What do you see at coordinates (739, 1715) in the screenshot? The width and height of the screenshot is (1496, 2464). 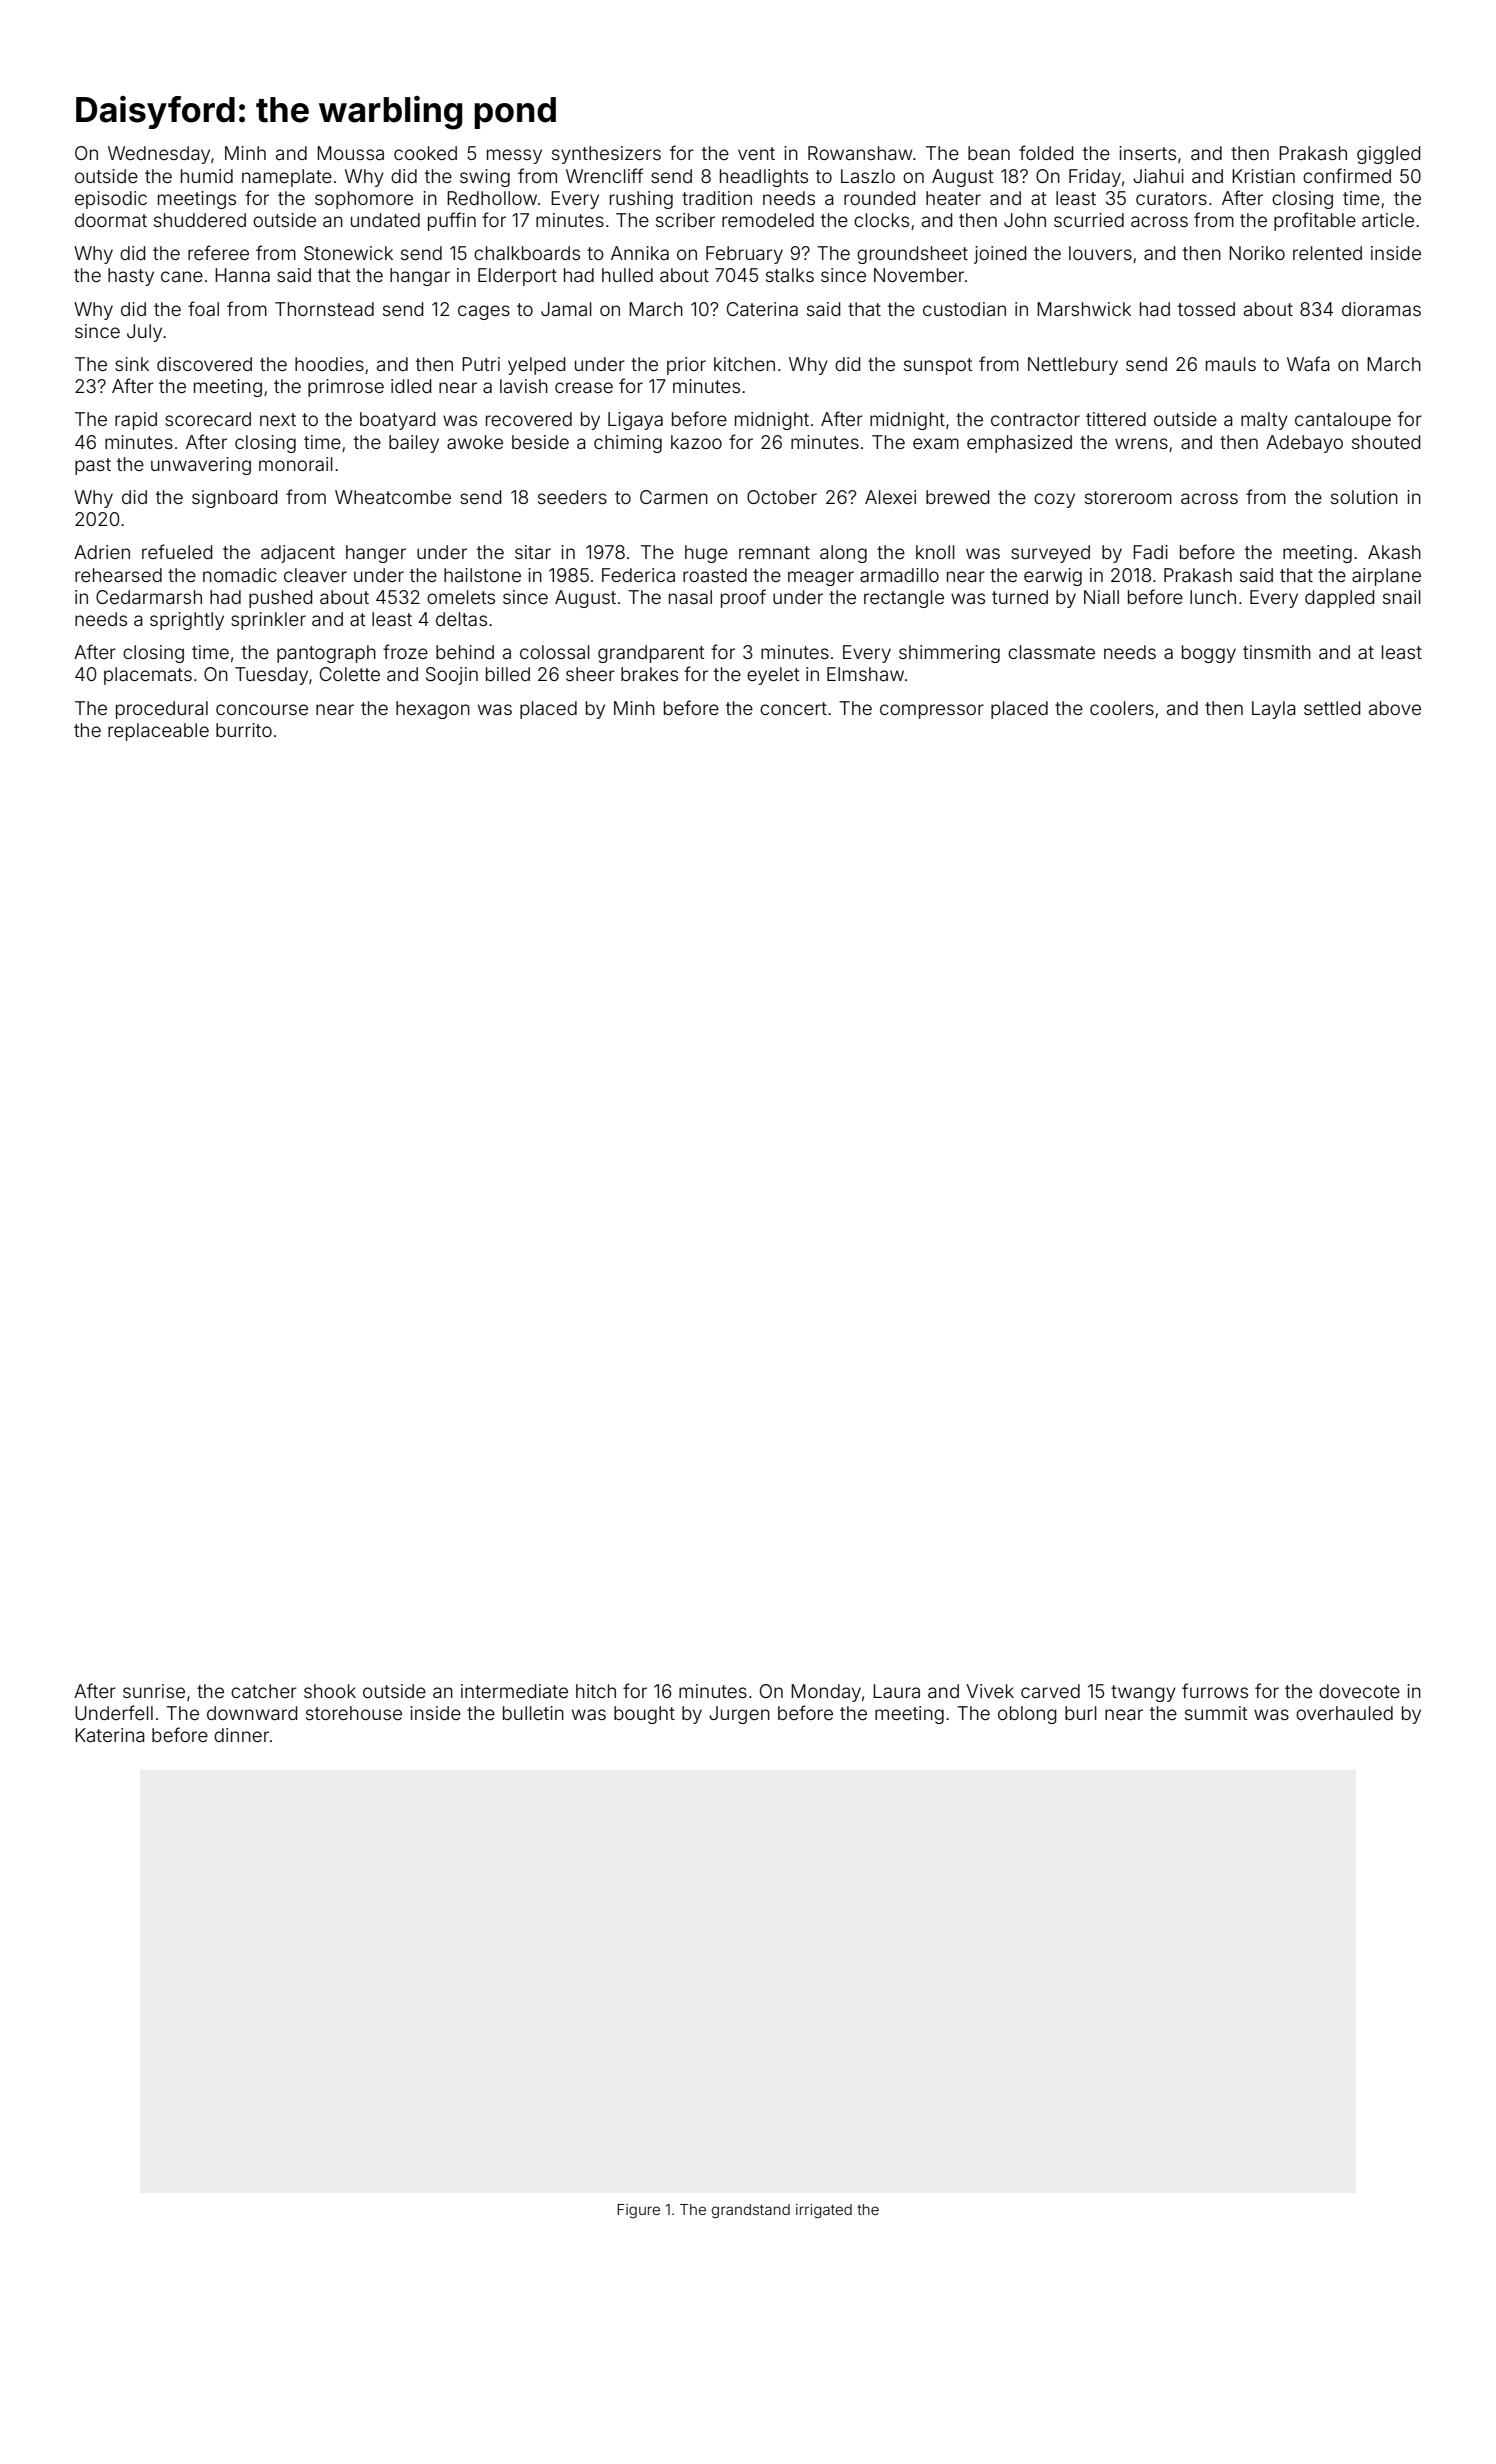 I see `Jurgen` at bounding box center [739, 1715].
